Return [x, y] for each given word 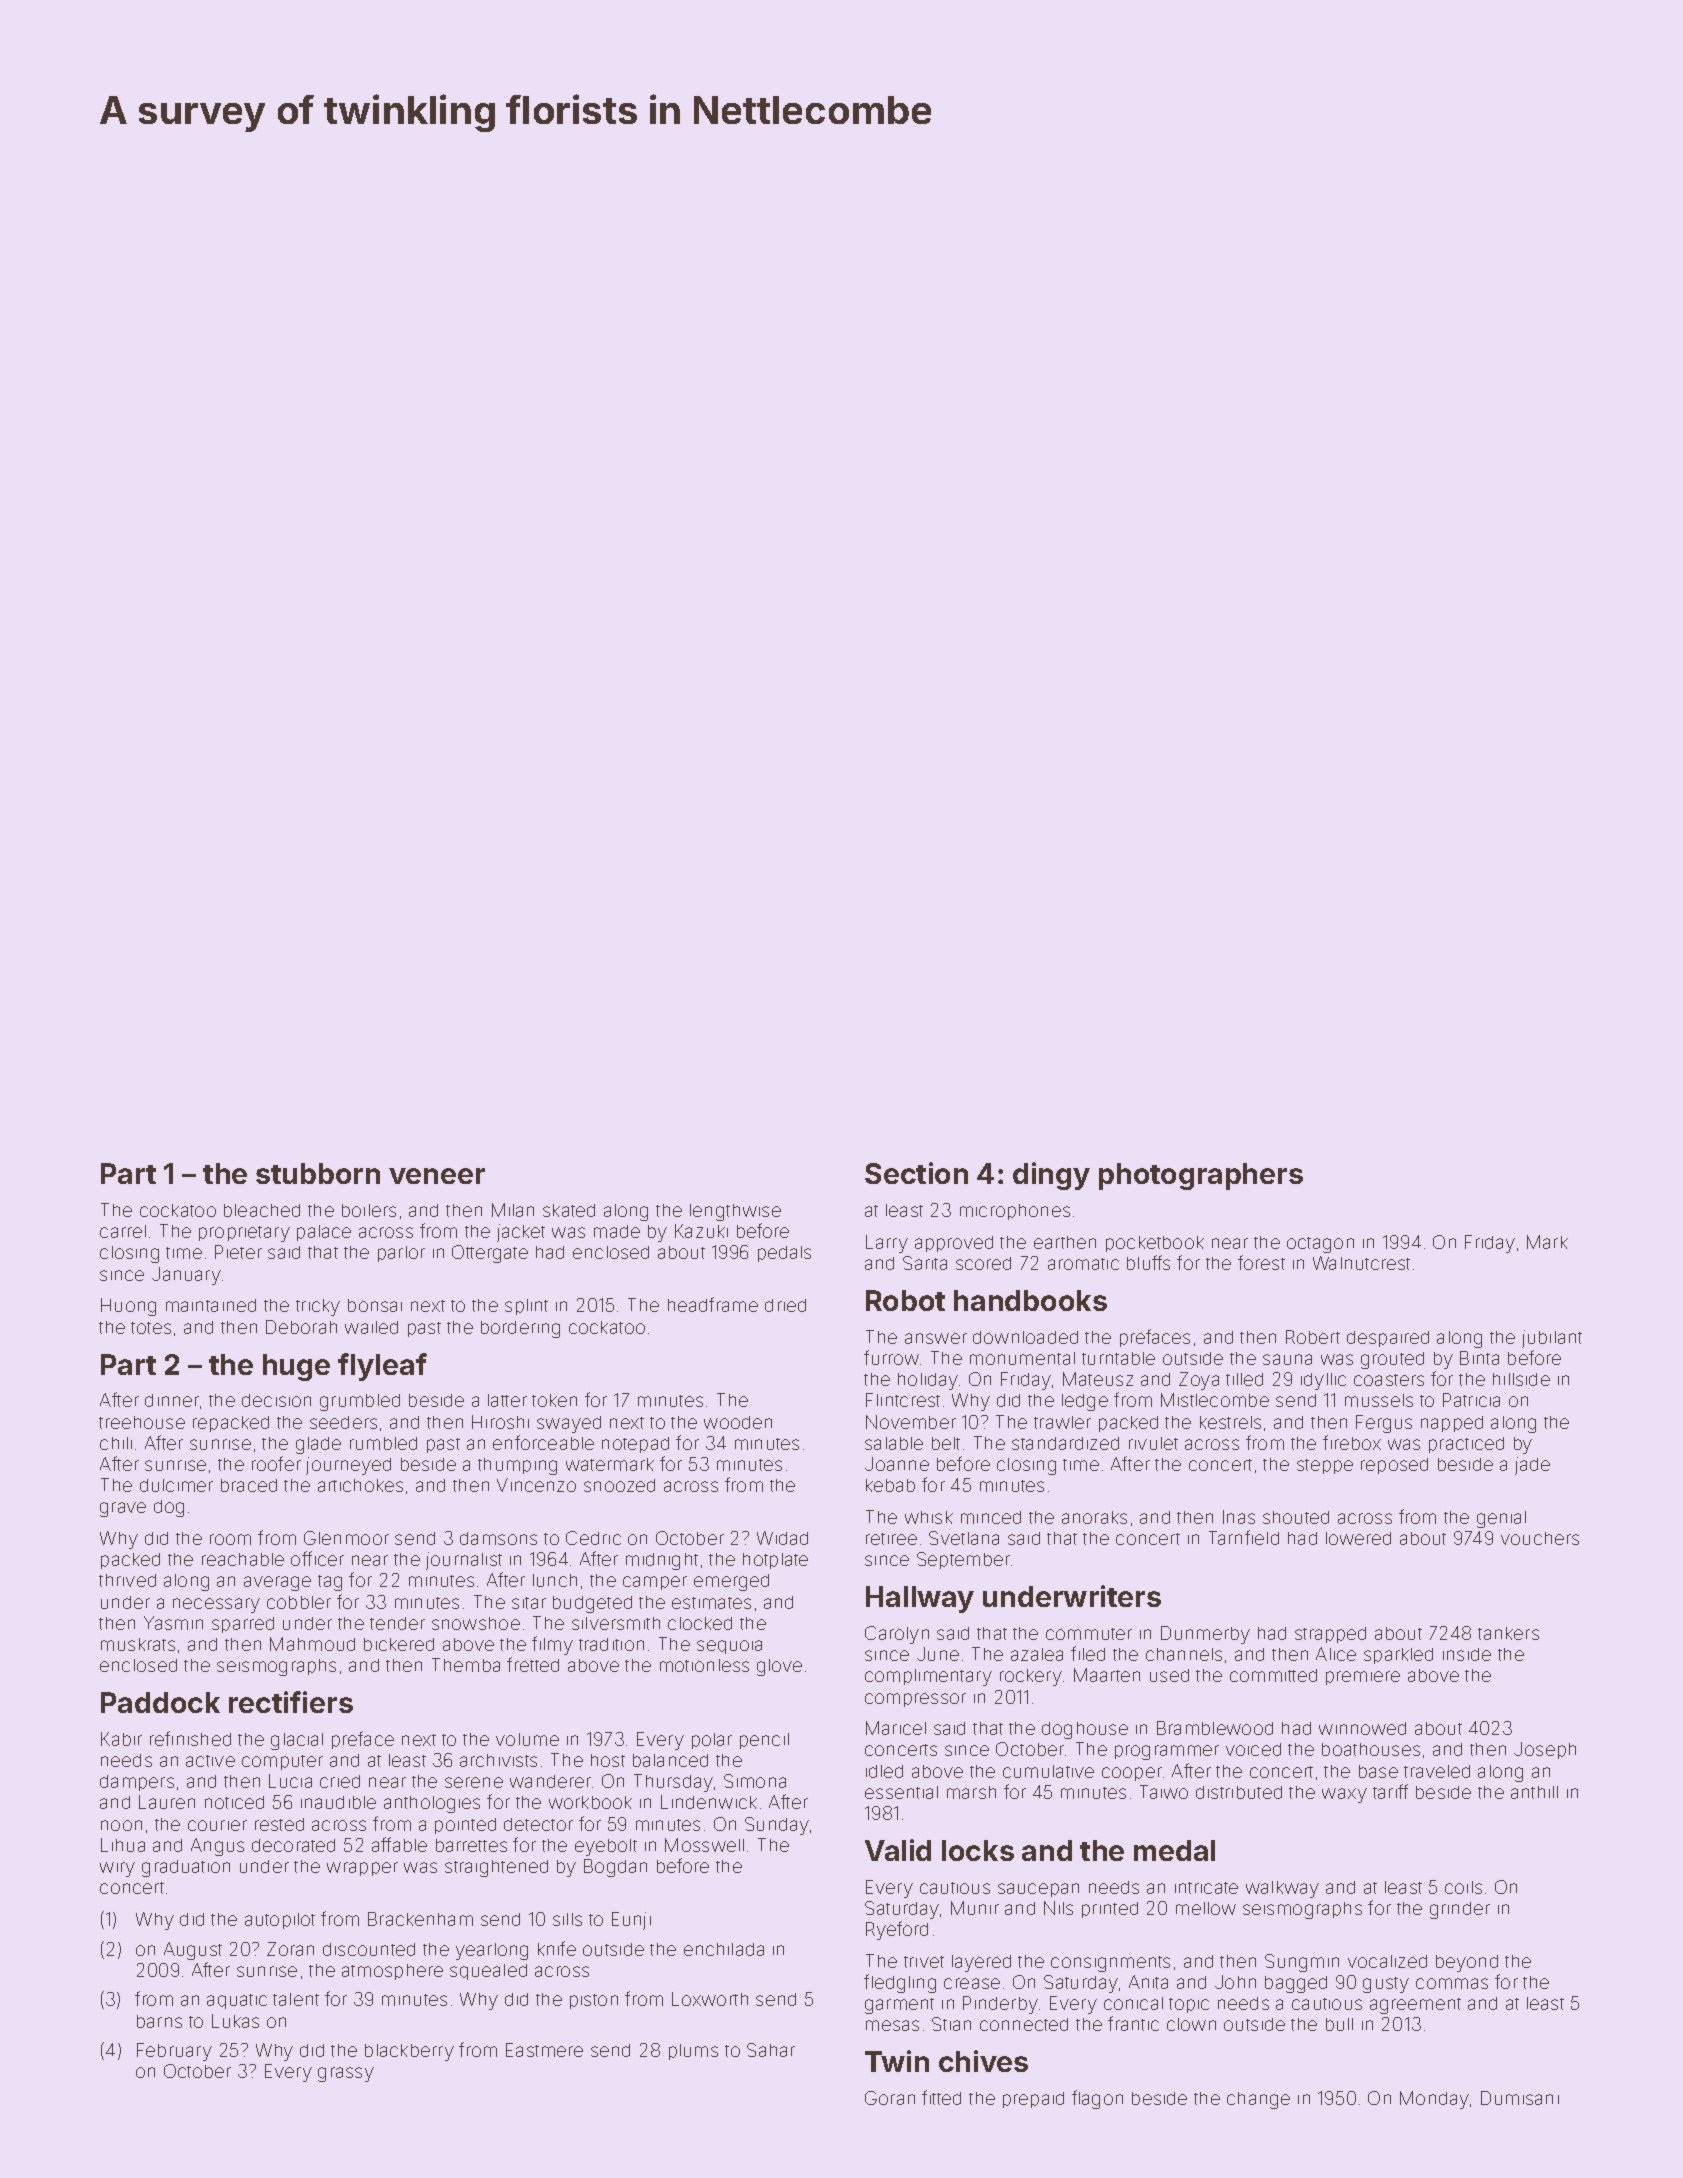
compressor [915, 1700]
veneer [437, 1176]
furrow [891, 1357]
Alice [1336, 1654]
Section [916, 1173]
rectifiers [291, 1702]
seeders [343, 1422]
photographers [1201, 1176]
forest [1261, 1262]
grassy [346, 2074]
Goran [890, 2098]
